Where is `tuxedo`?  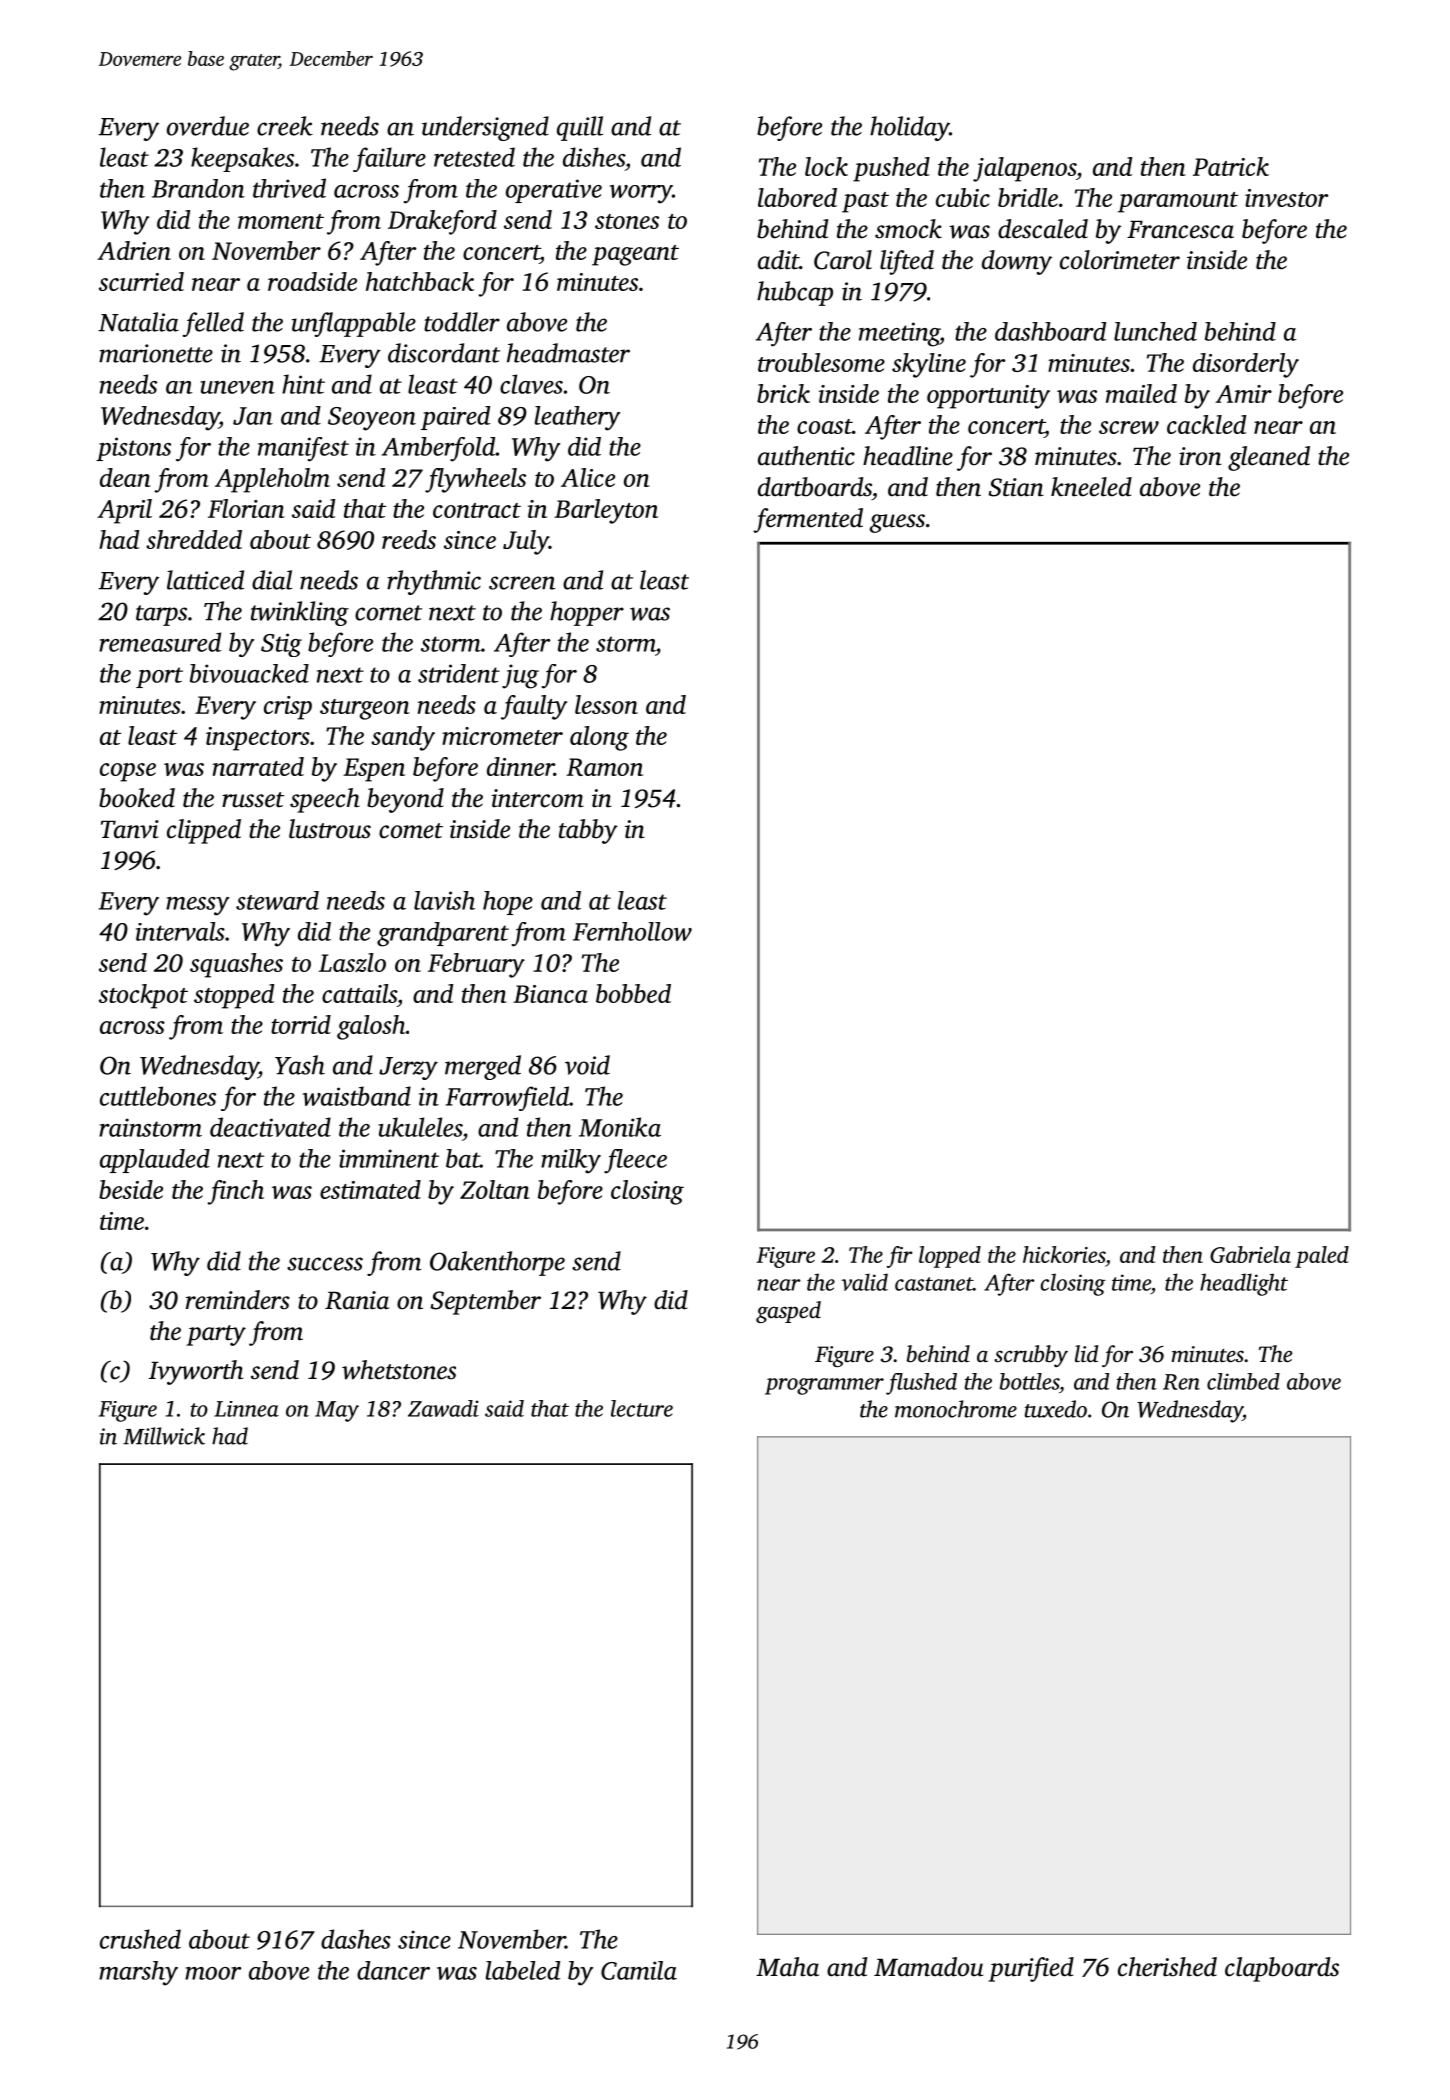
tuxedo is located at coordinates (1056, 1409).
